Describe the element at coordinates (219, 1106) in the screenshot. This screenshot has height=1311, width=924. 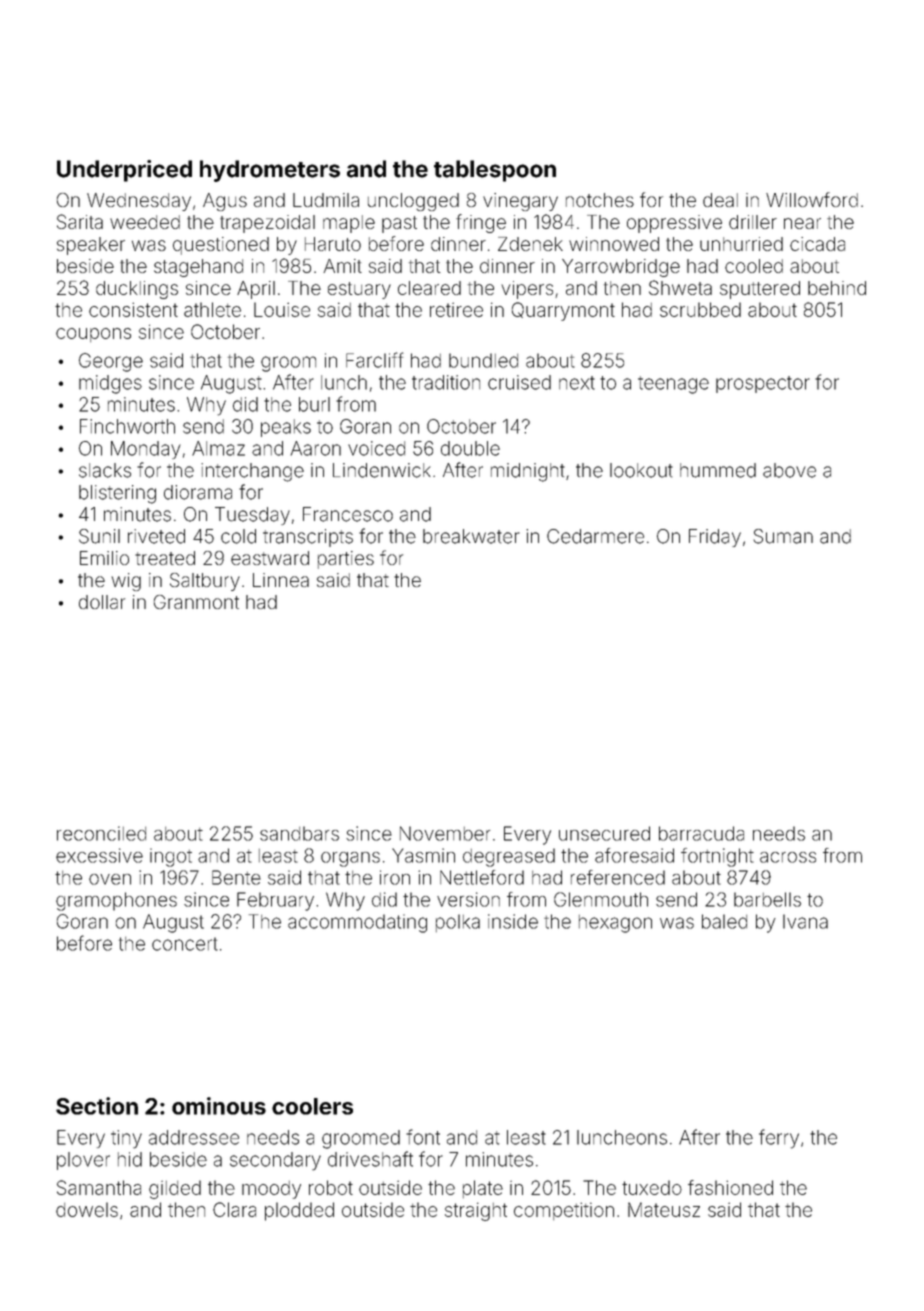
I see `ominous` at that location.
